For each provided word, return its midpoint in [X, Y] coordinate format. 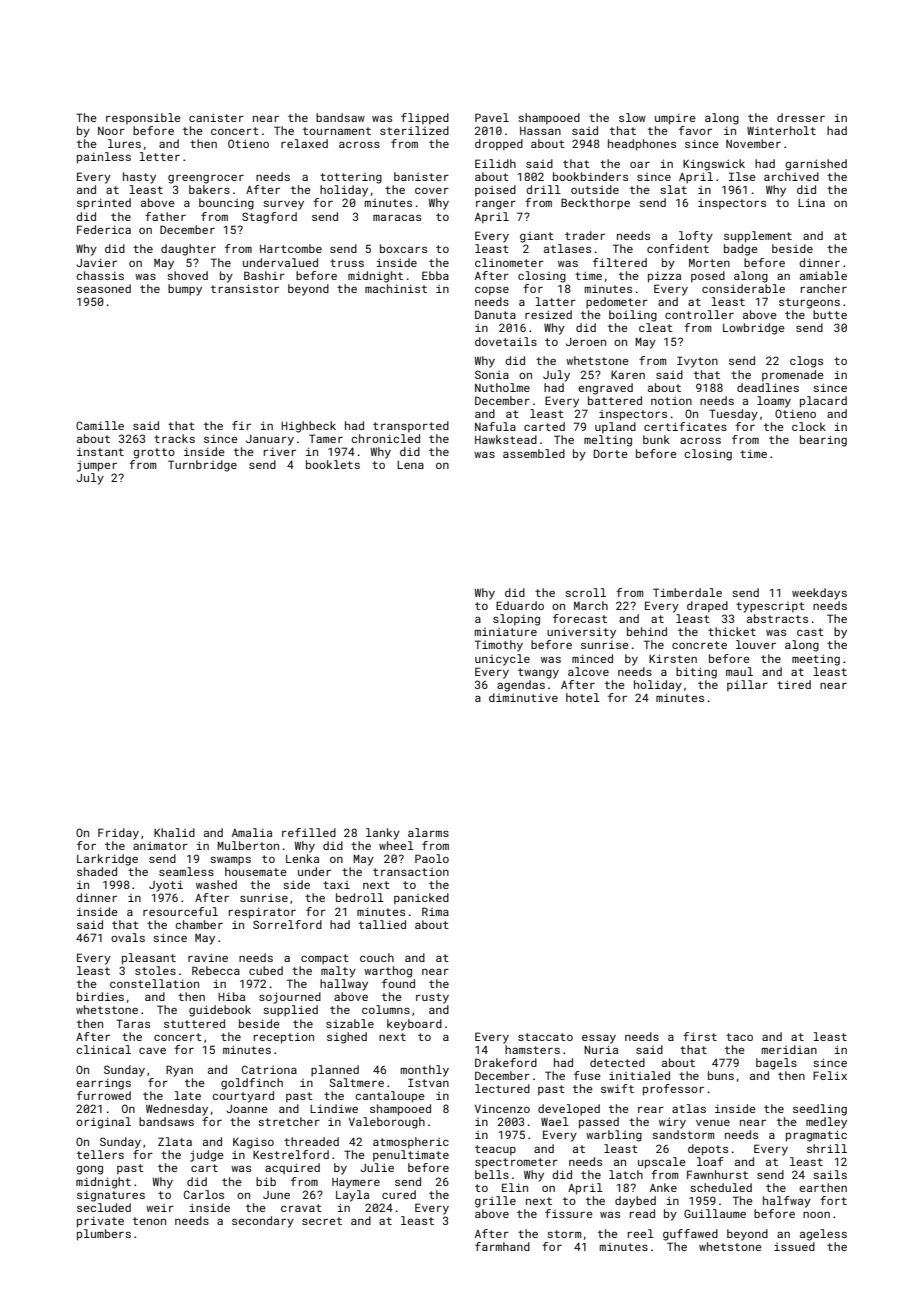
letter [160, 156]
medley [826, 1123]
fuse [587, 1075]
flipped [425, 119]
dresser [801, 117]
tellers [100, 1154]
